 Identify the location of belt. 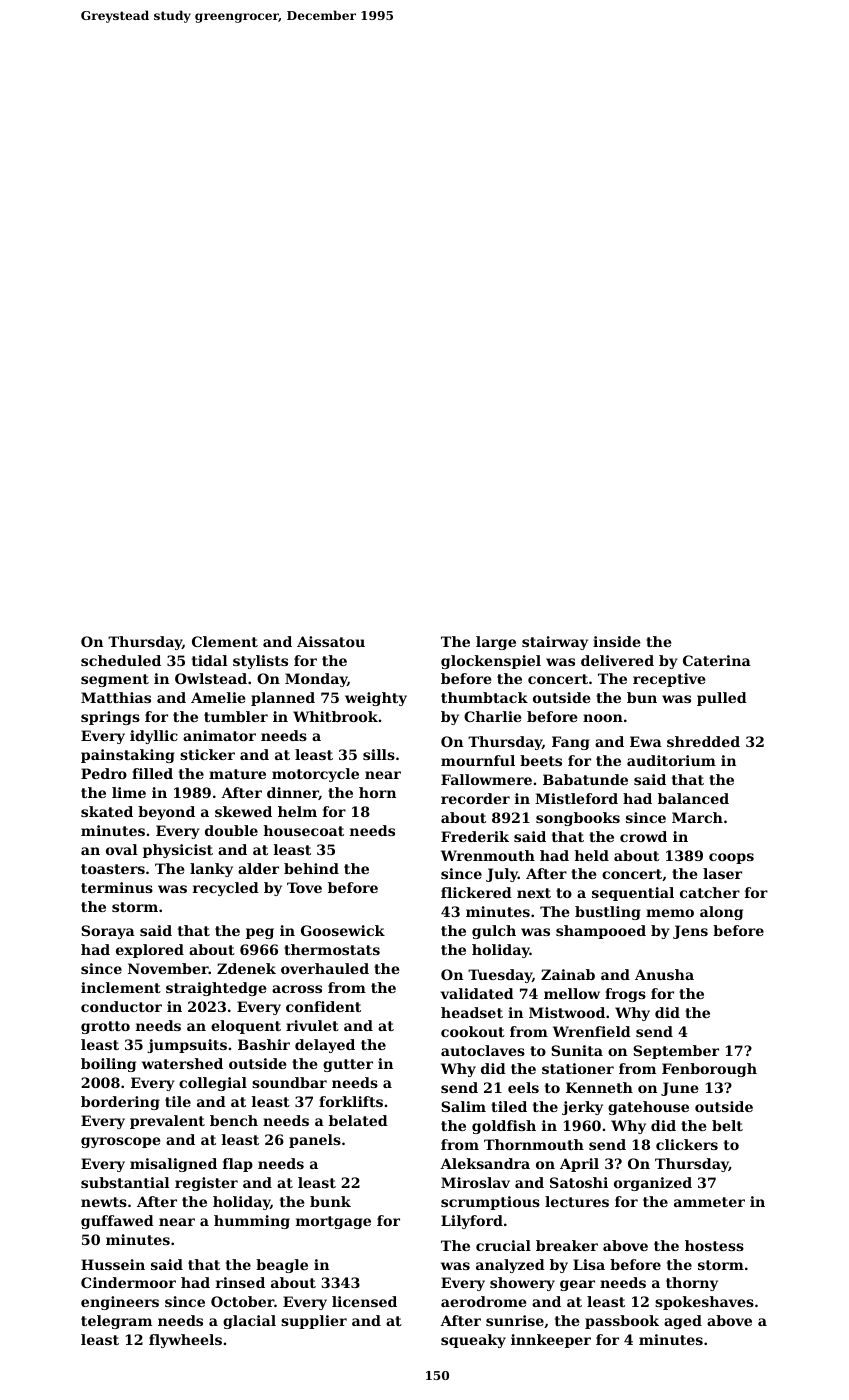
(727, 1125).
